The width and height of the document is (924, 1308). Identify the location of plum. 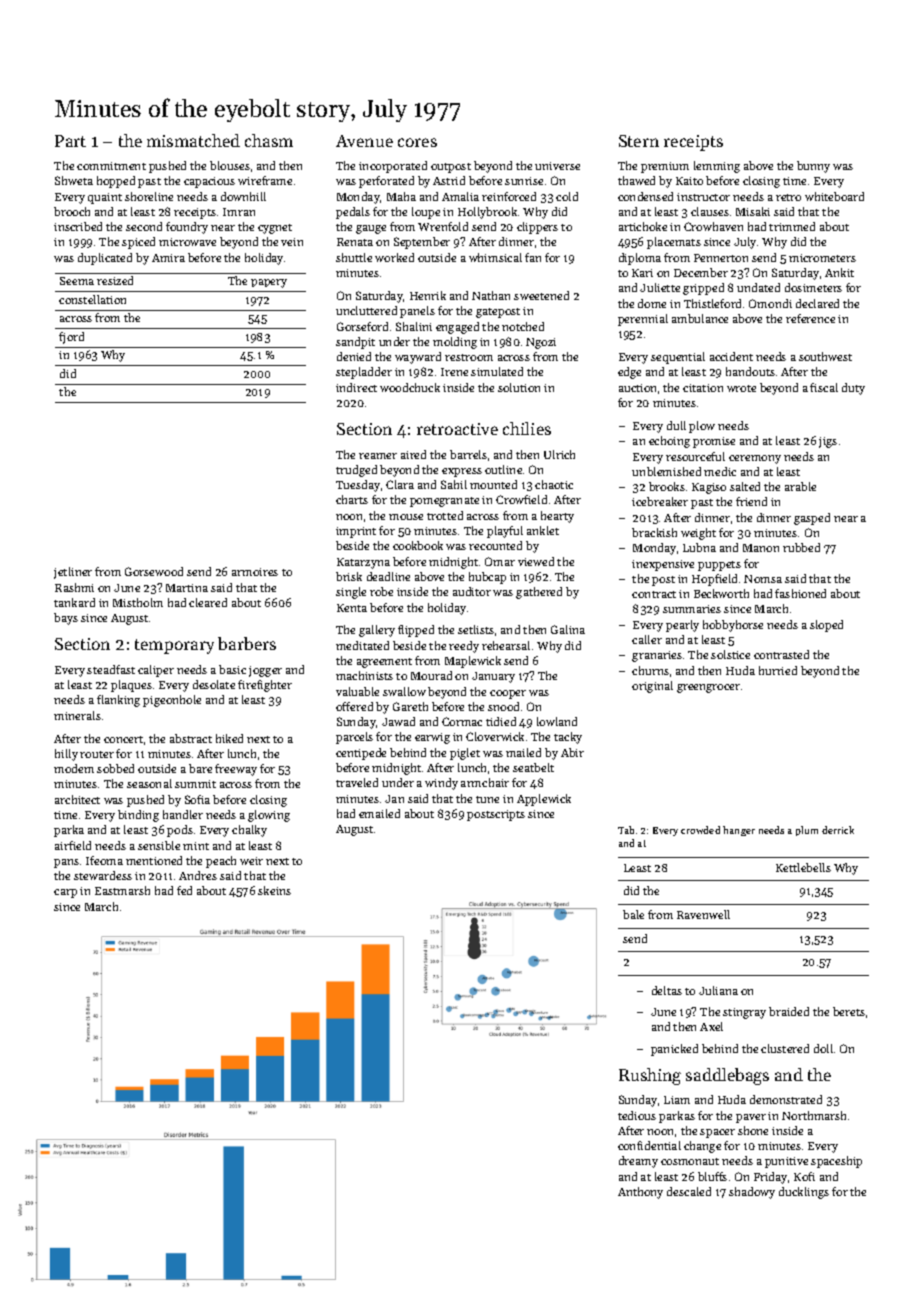
(807, 831).
